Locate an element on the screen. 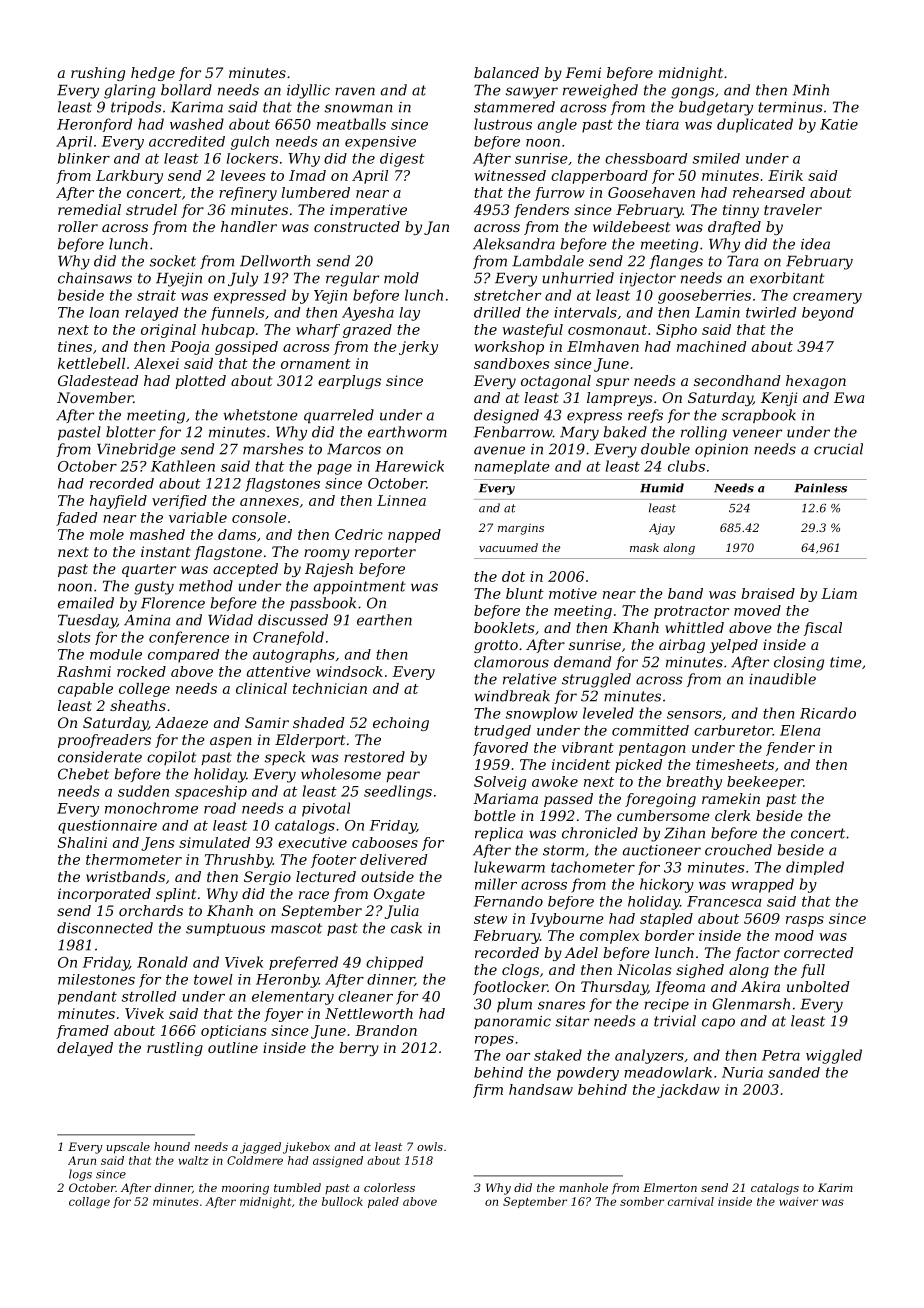 The image size is (924, 1308). outline is located at coordinates (233, 1047).
